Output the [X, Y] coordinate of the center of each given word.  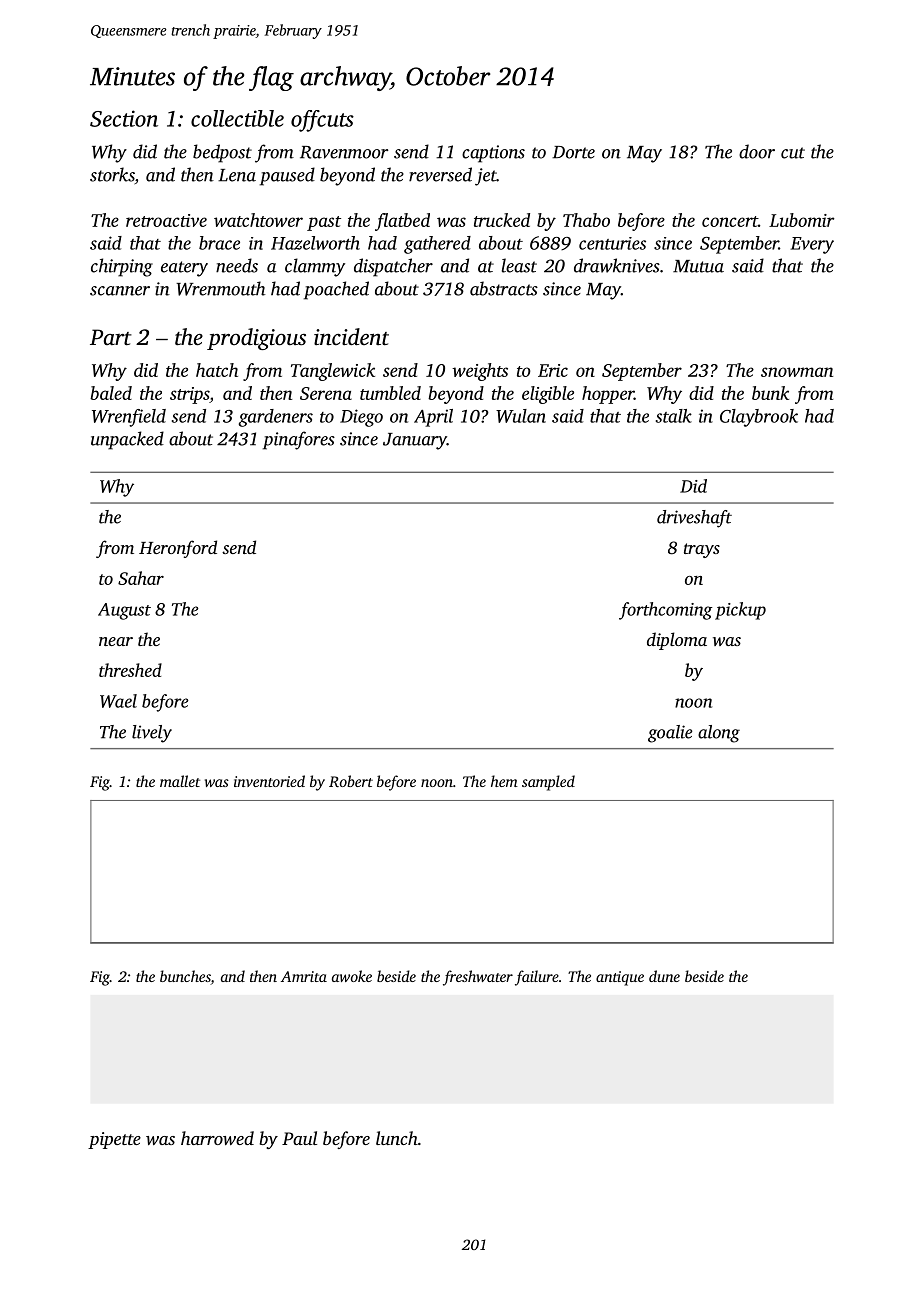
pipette [114, 1140]
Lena [237, 175]
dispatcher [393, 267]
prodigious [256, 339]
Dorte [573, 152]
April [433, 418]
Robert [351, 781]
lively [152, 734]
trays [702, 550]
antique [620, 978]
